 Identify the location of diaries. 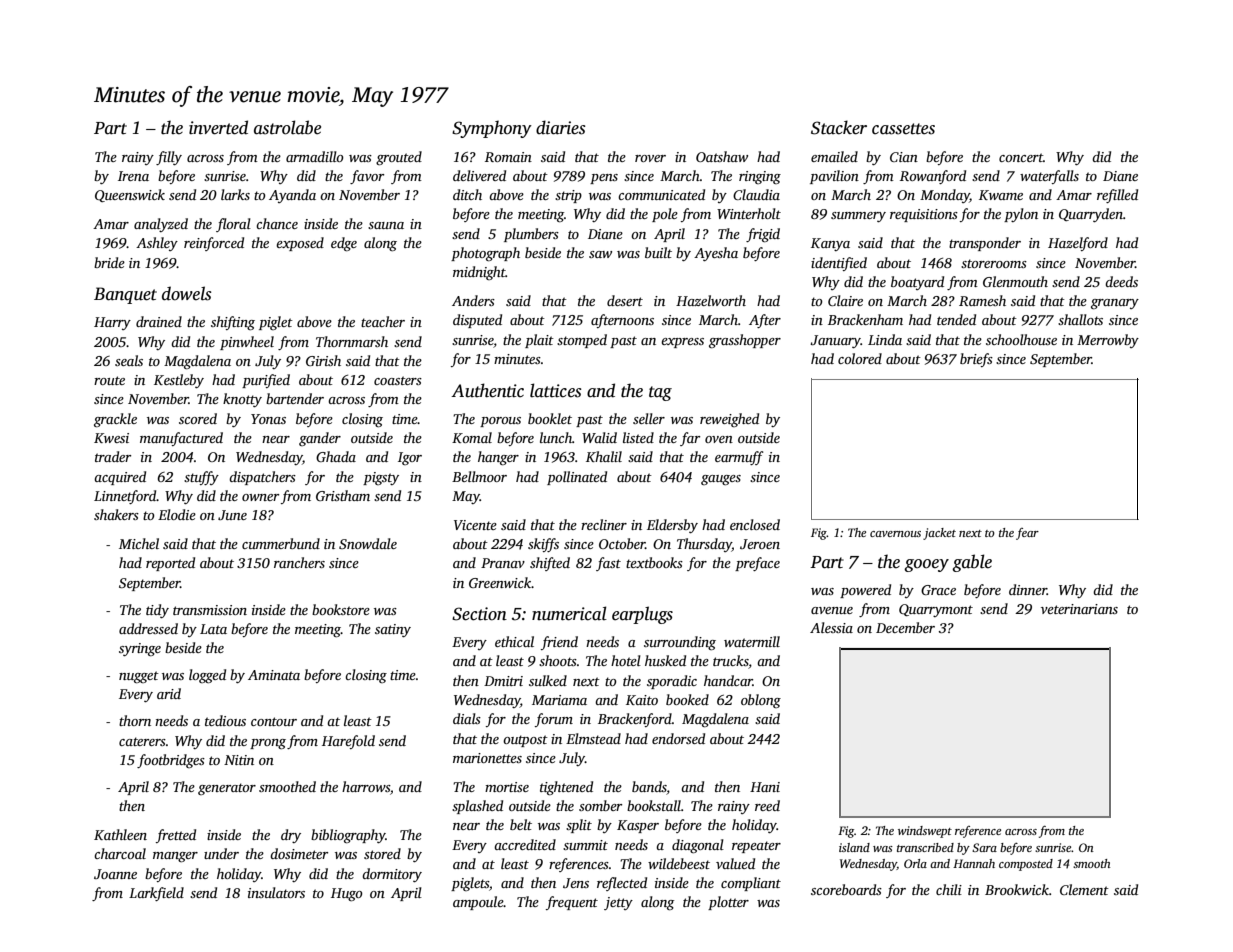
(560, 127).
